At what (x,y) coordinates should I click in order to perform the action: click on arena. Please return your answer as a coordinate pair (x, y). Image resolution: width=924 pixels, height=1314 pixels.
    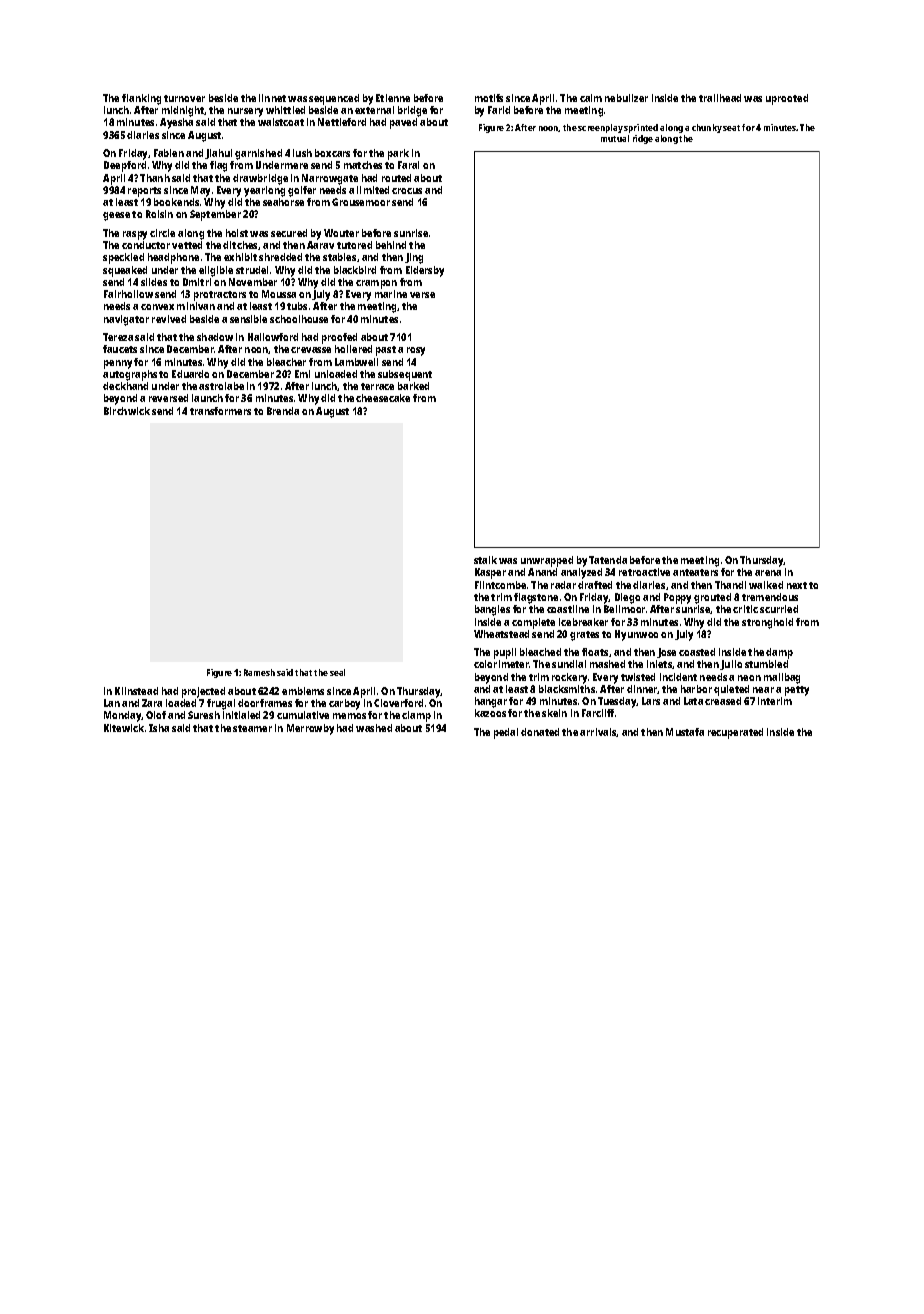
    Looking at the image, I should click on (768, 573).
